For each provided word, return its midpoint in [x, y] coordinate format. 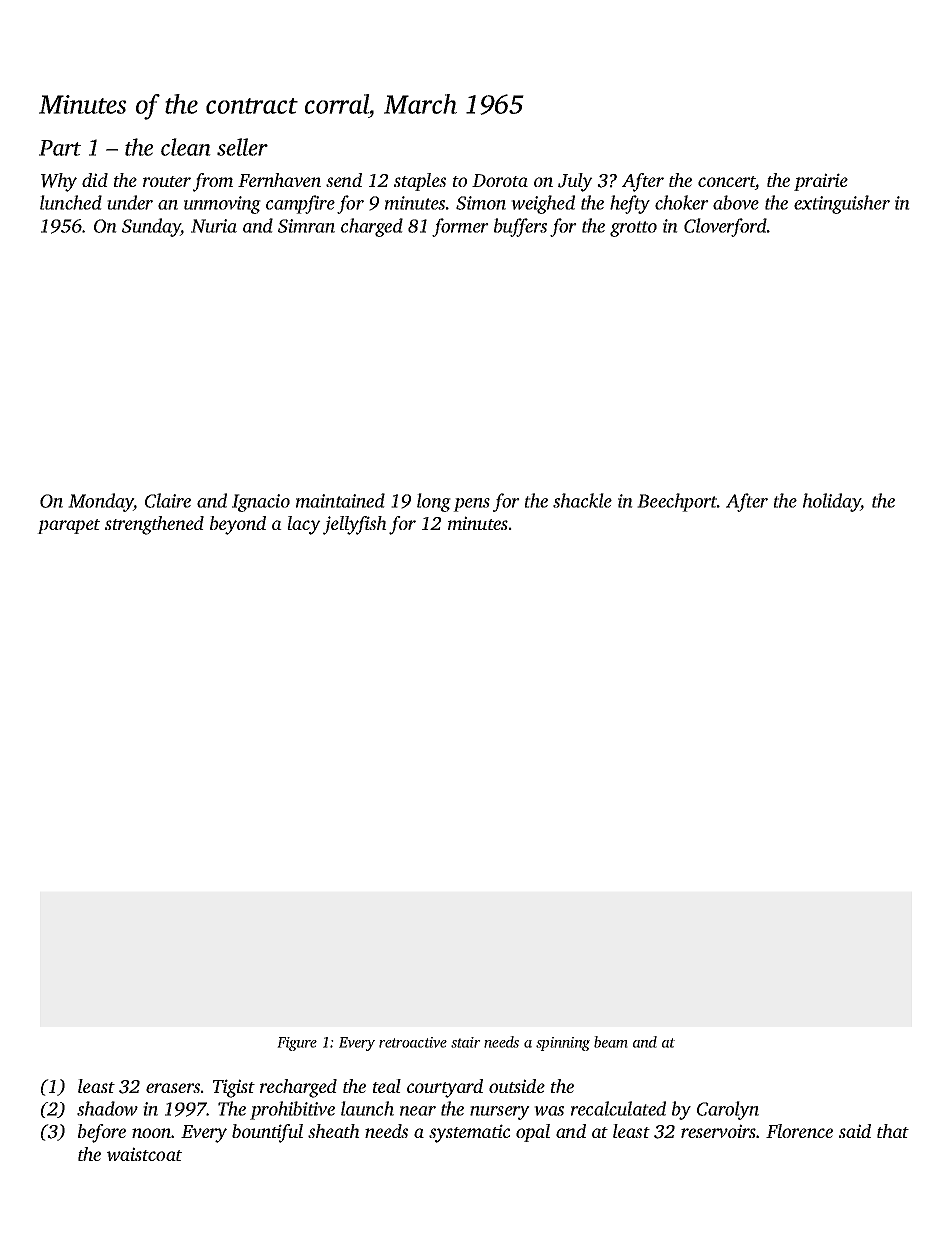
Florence [799, 1131]
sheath [334, 1131]
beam [611, 1042]
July [575, 182]
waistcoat [144, 1154]
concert [727, 183]
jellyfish [355, 525]
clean [186, 147]
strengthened [154, 525]
